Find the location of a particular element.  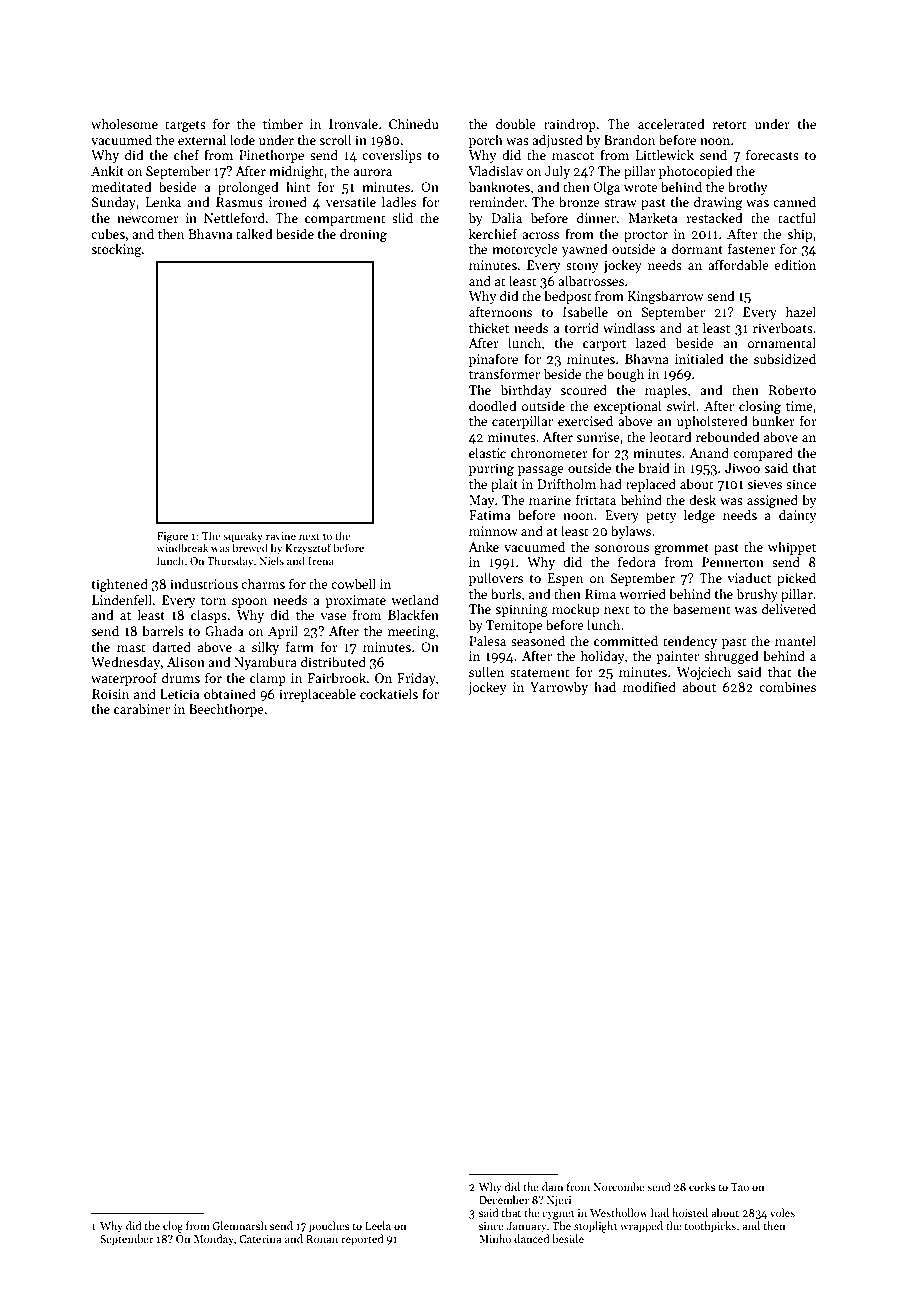

cockatiels is located at coordinates (389, 693).
